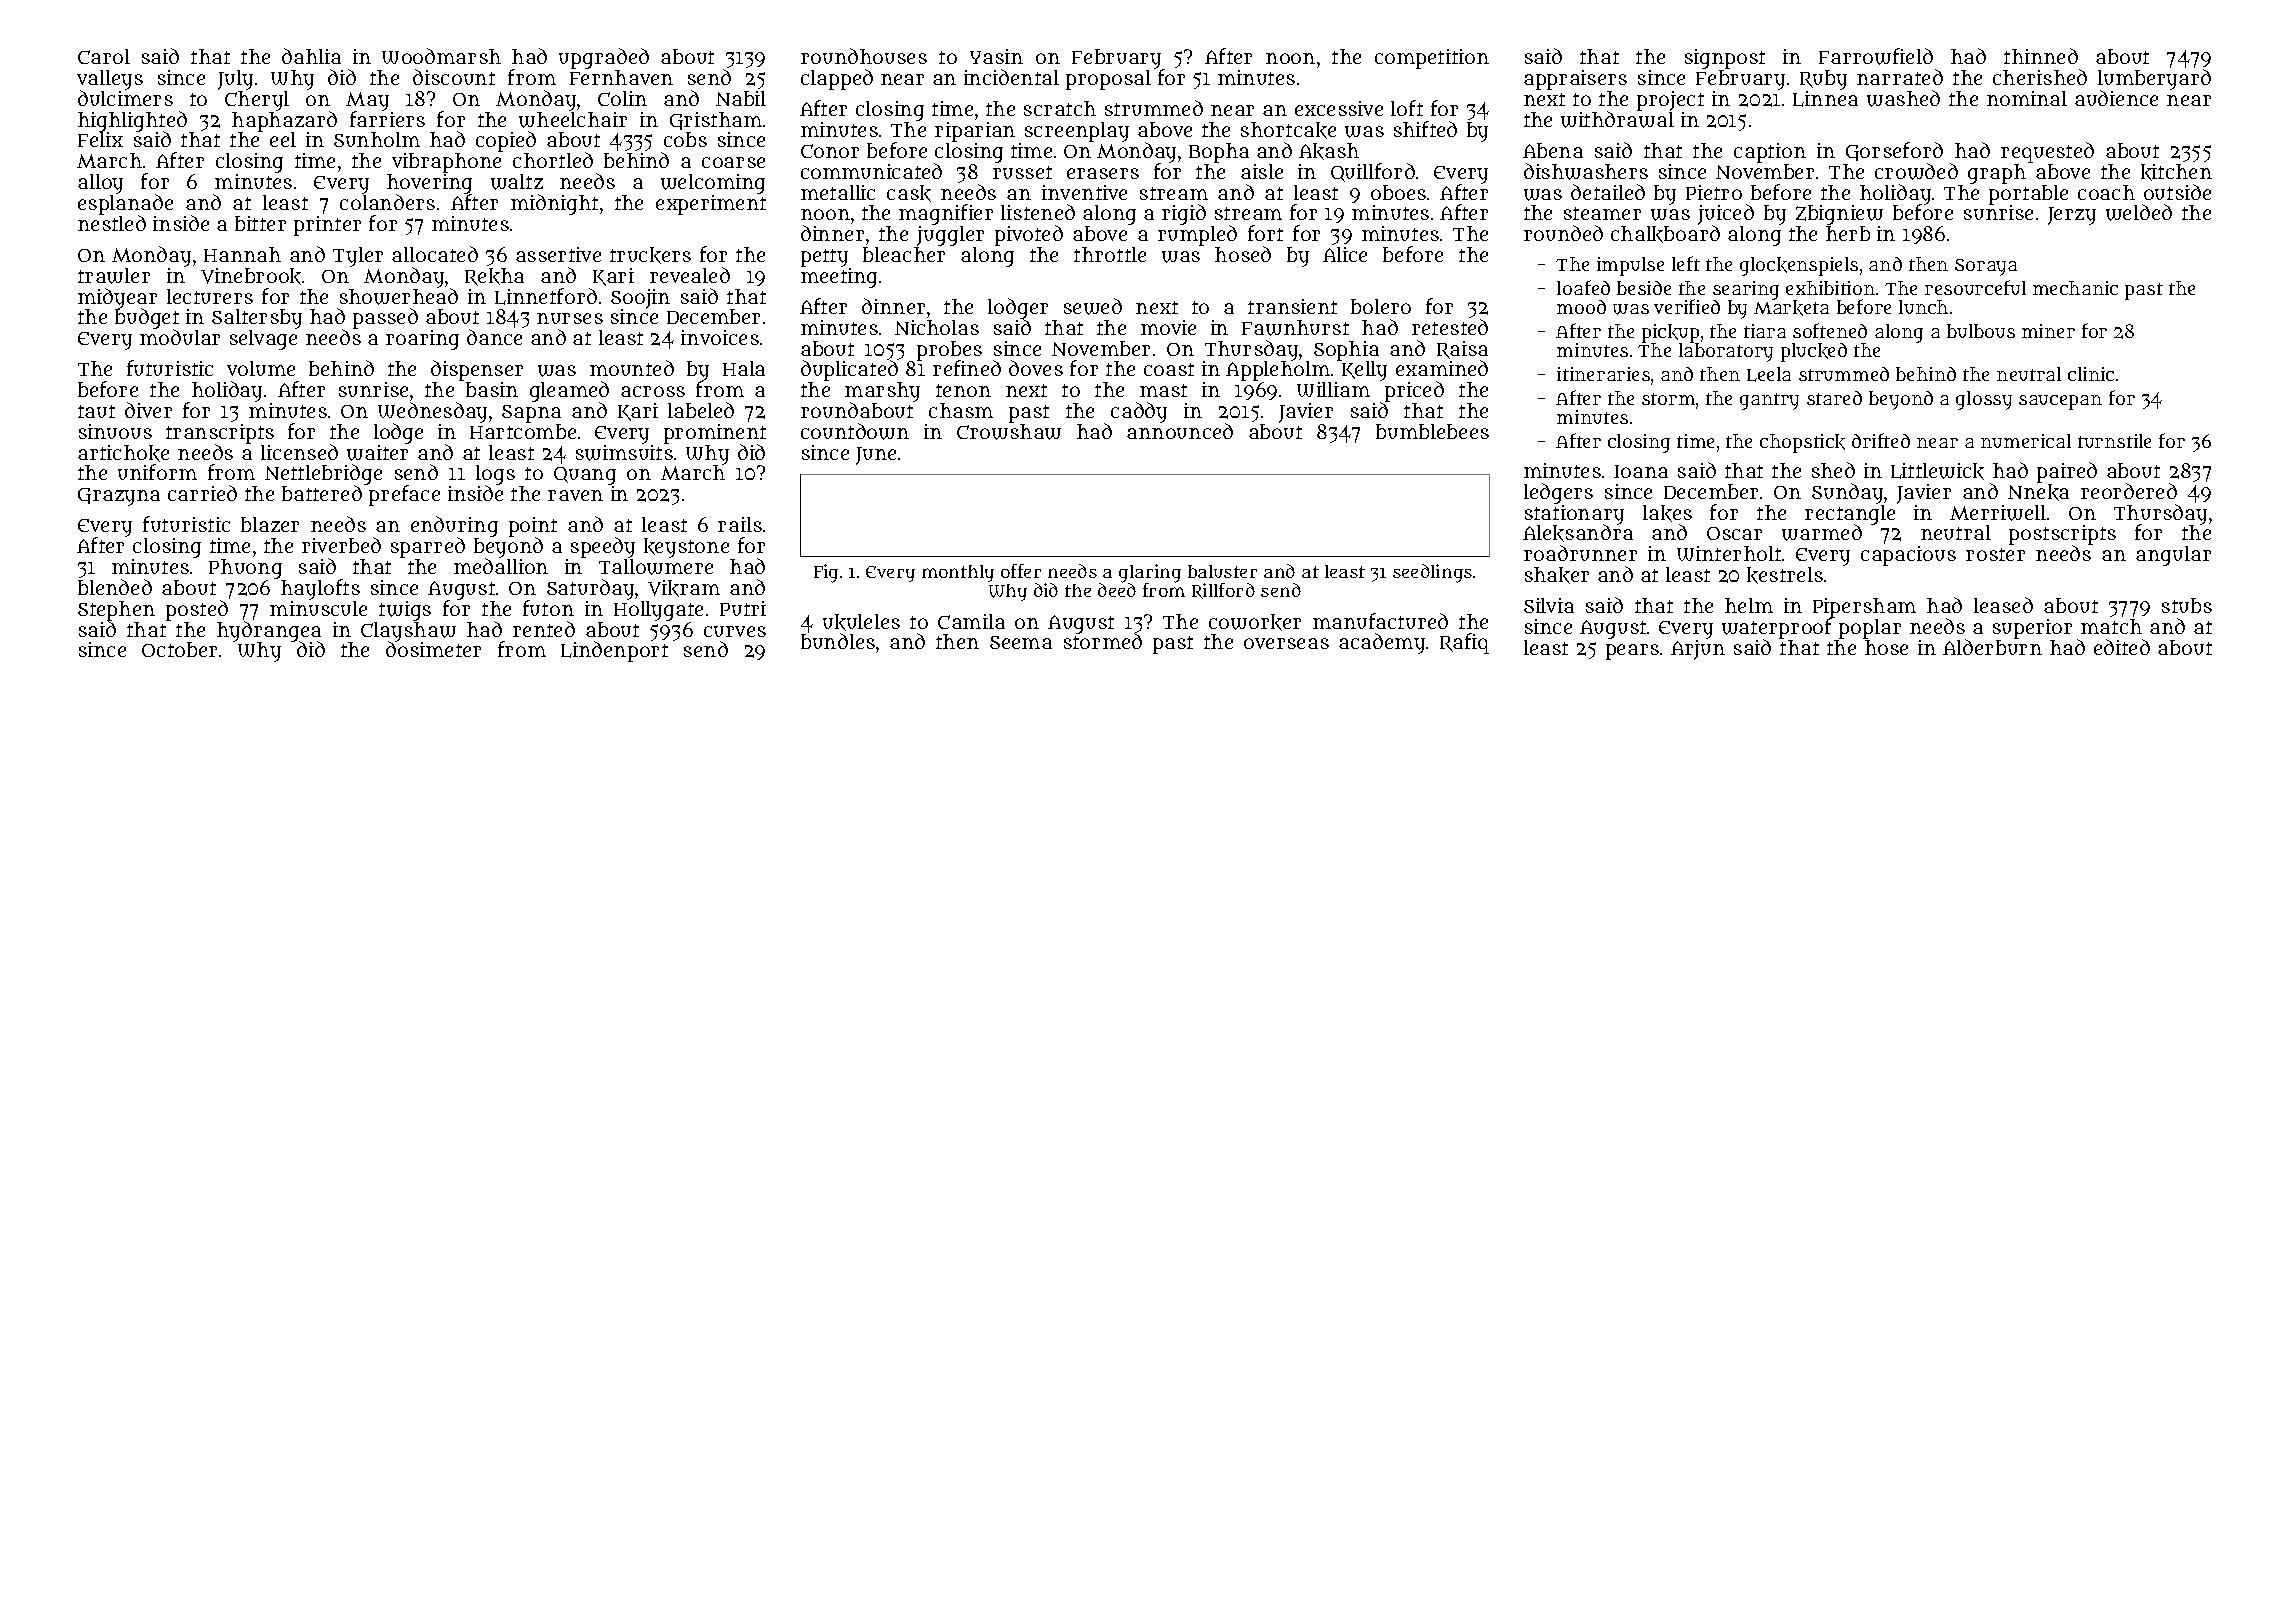 The width and height of the page is (2290, 1619). Describe the element at coordinates (826, 573) in the page. I see `Fig` at that location.
